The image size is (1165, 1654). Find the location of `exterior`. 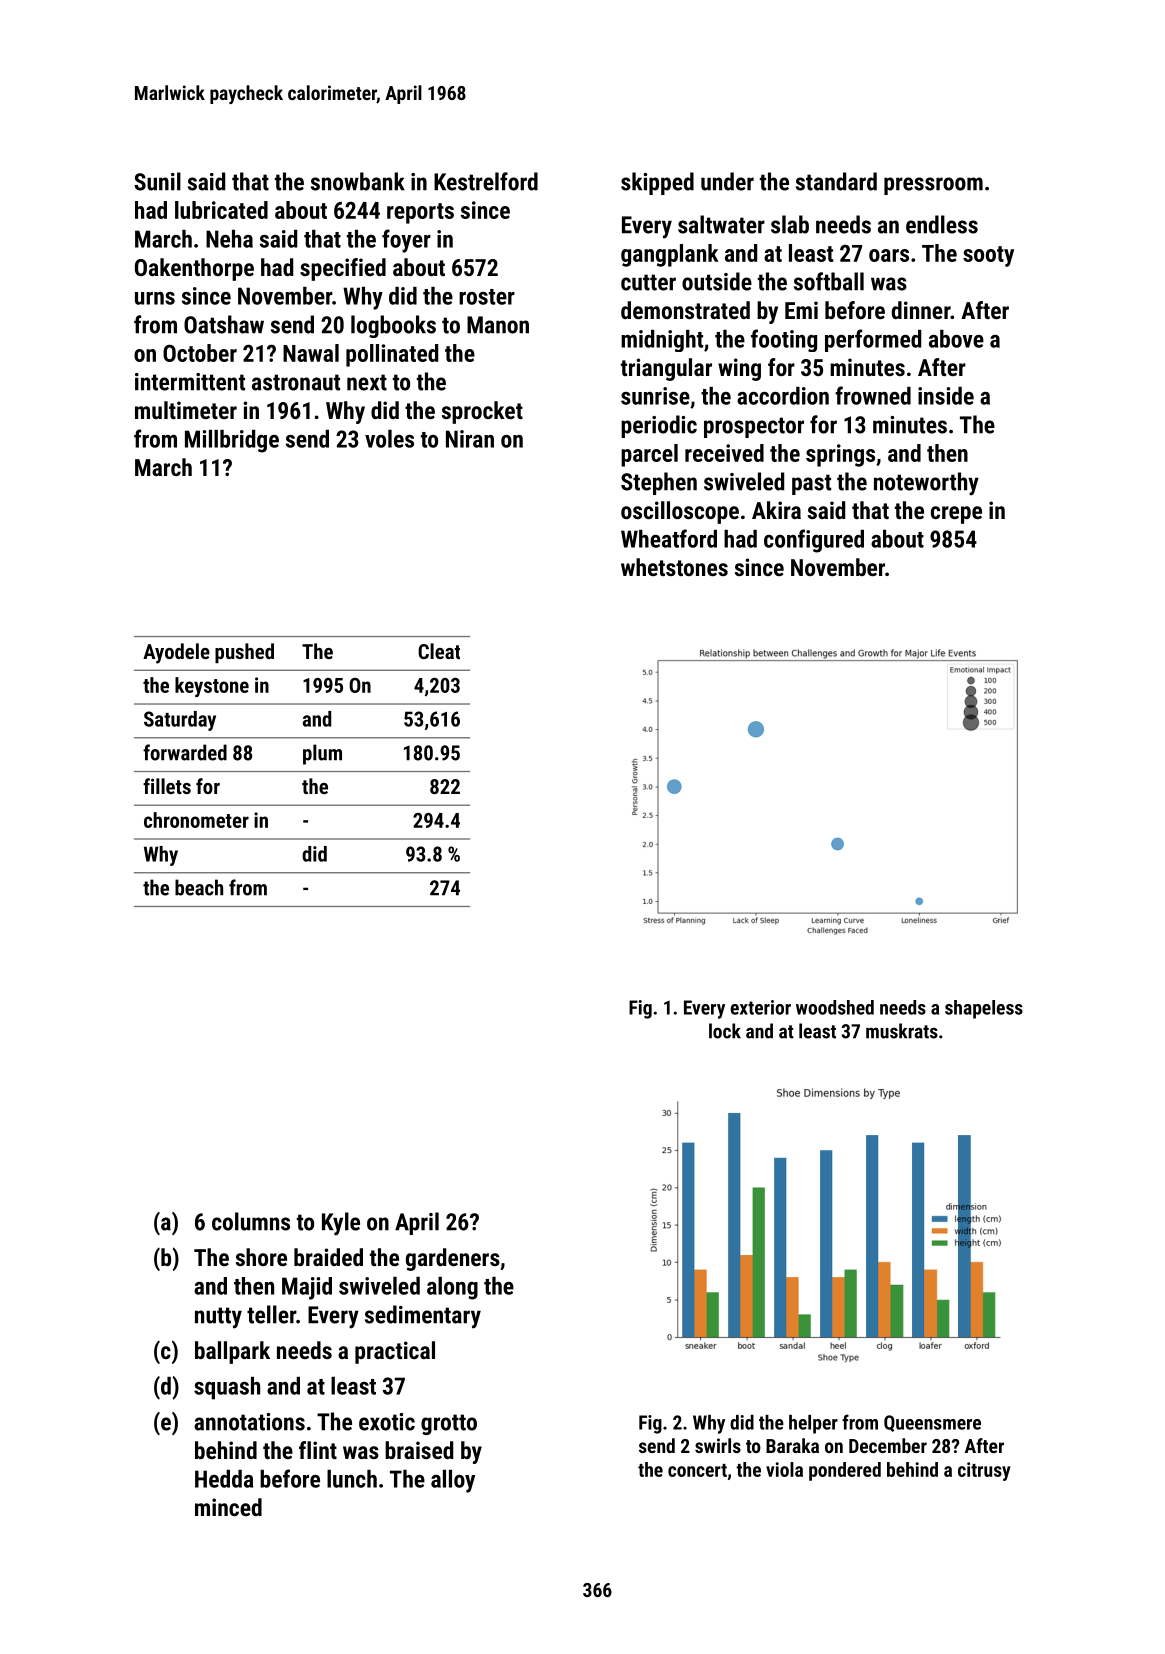

exterior is located at coordinates (760, 1007).
